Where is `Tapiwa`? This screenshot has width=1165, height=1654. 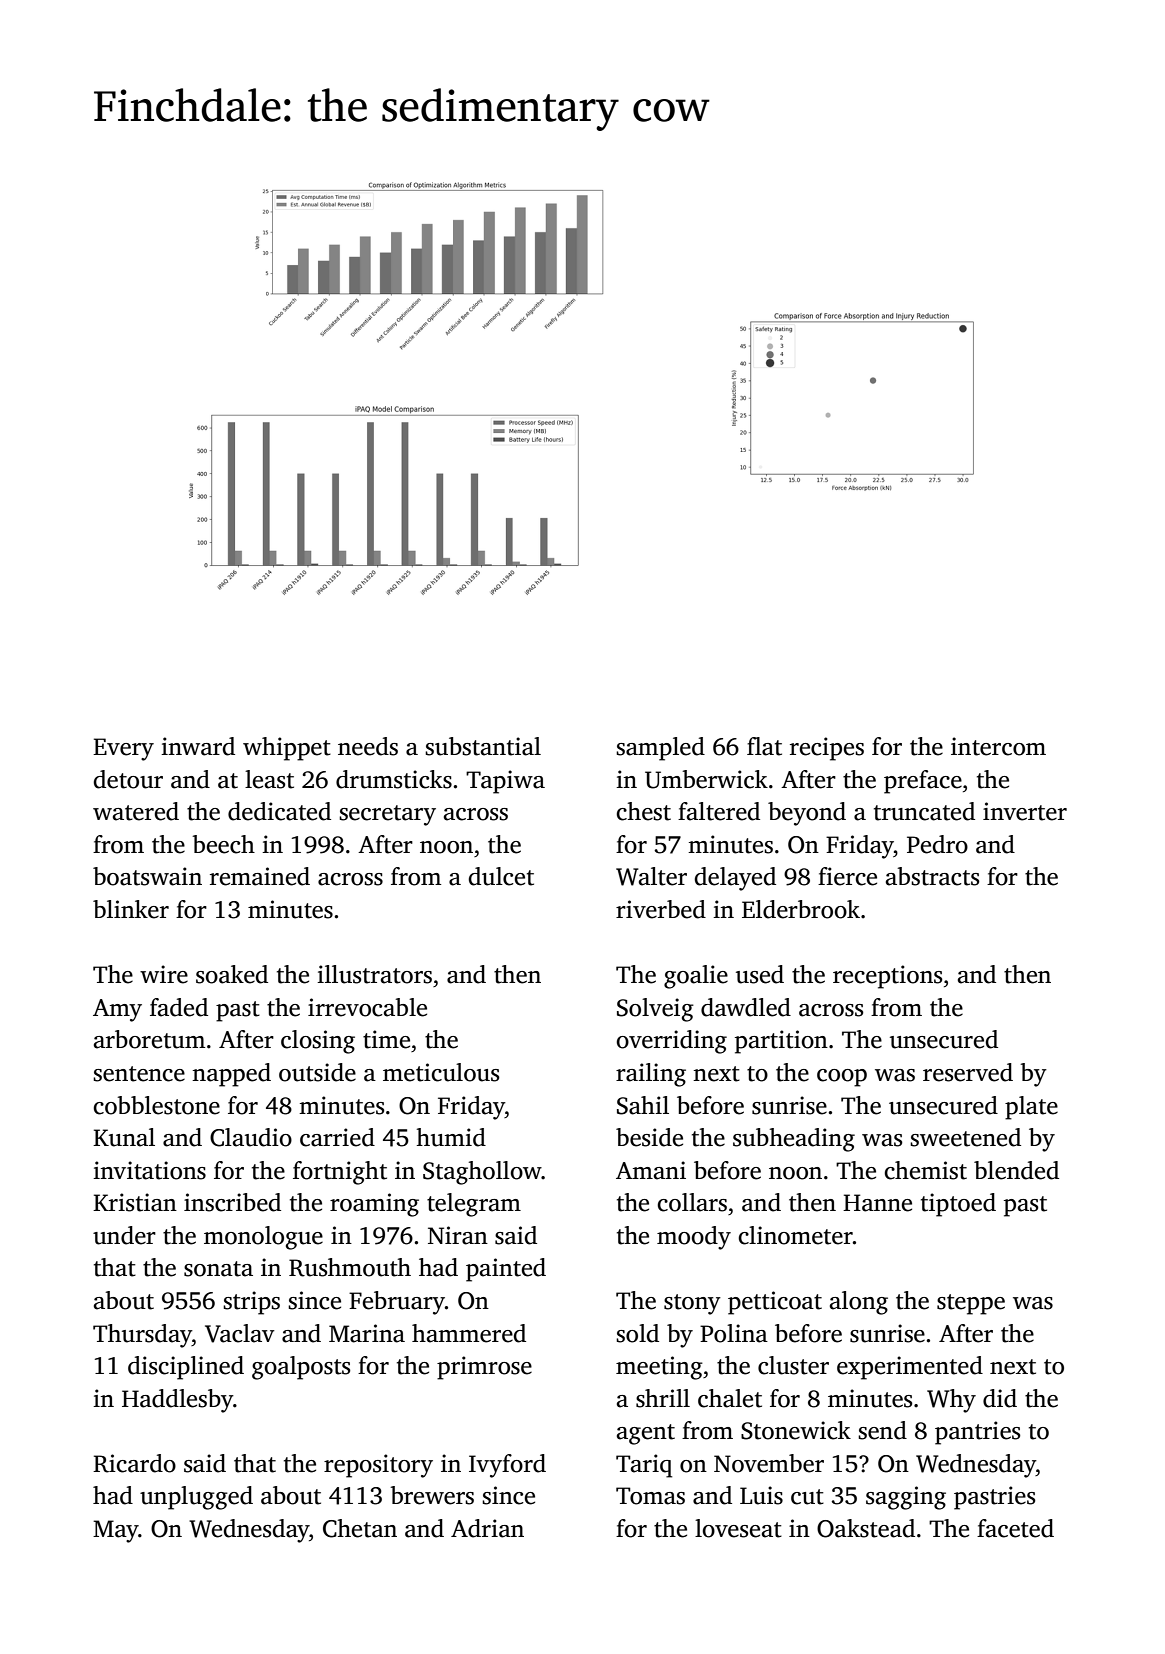 Tapiwa is located at coordinates (505, 782).
